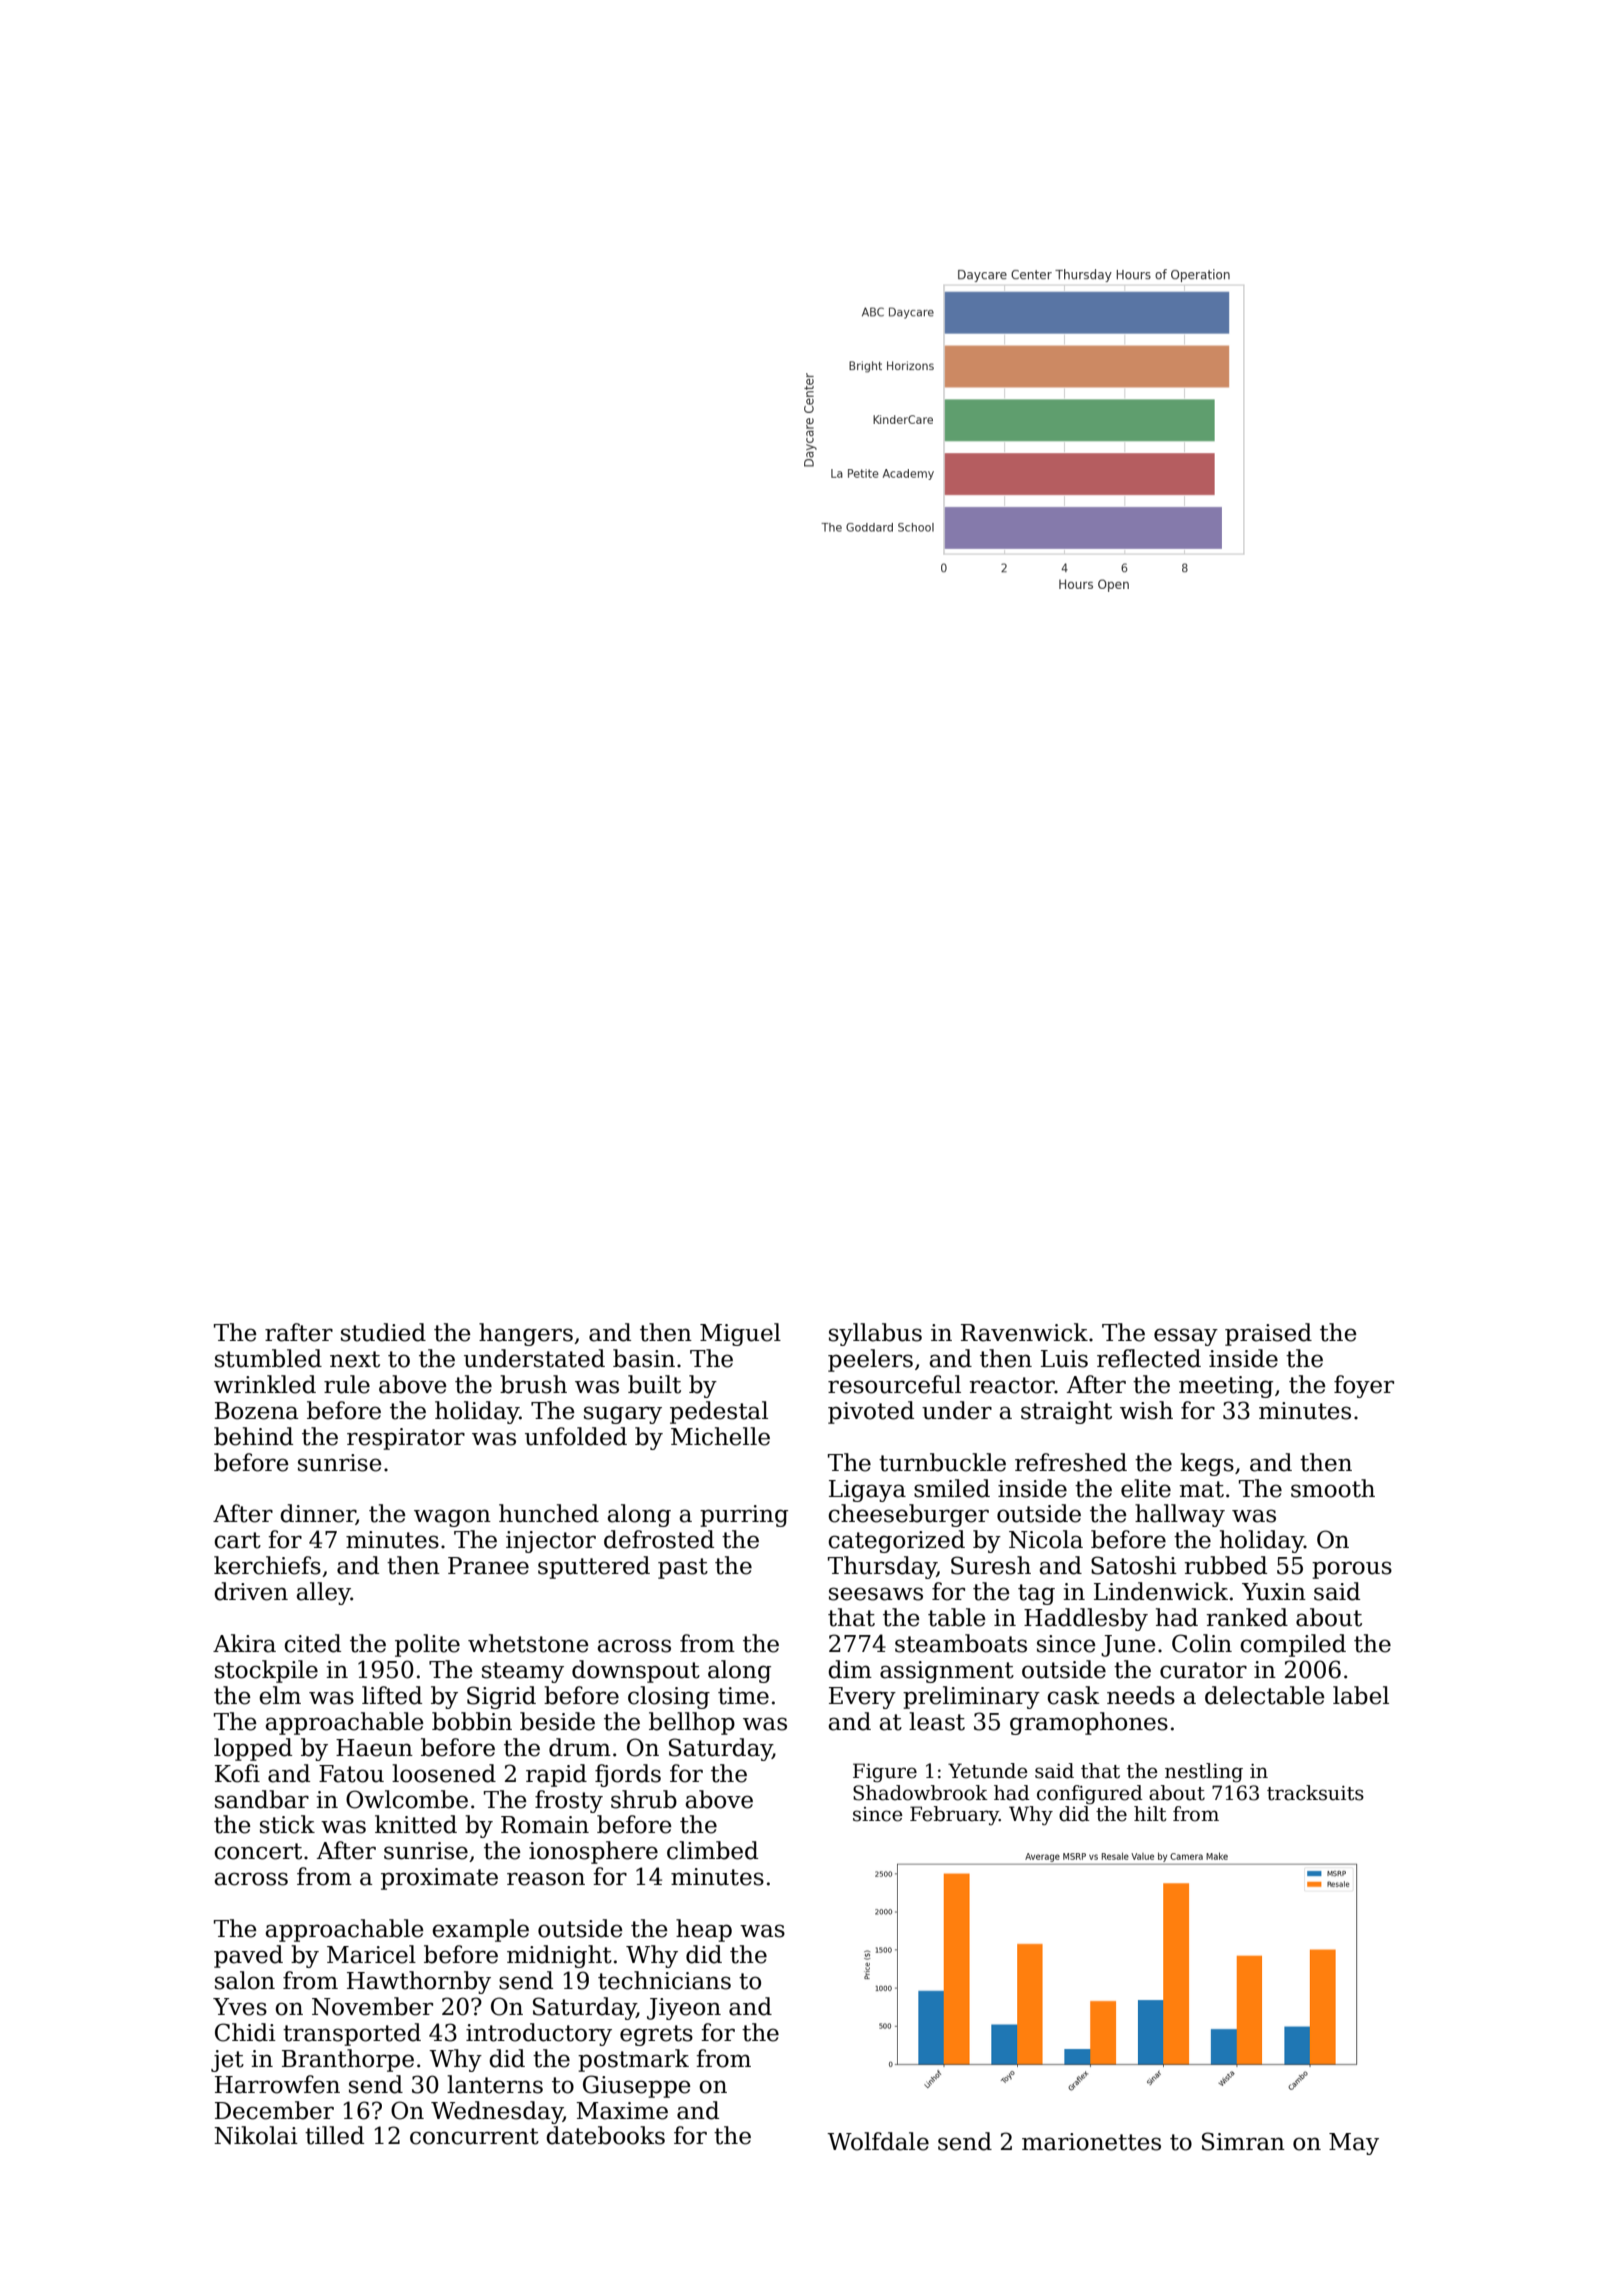 Image resolution: width=1620 pixels, height=2292 pixels. What do you see at coordinates (488, 1566) in the page?
I see `Pranee` at bounding box center [488, 1566].
